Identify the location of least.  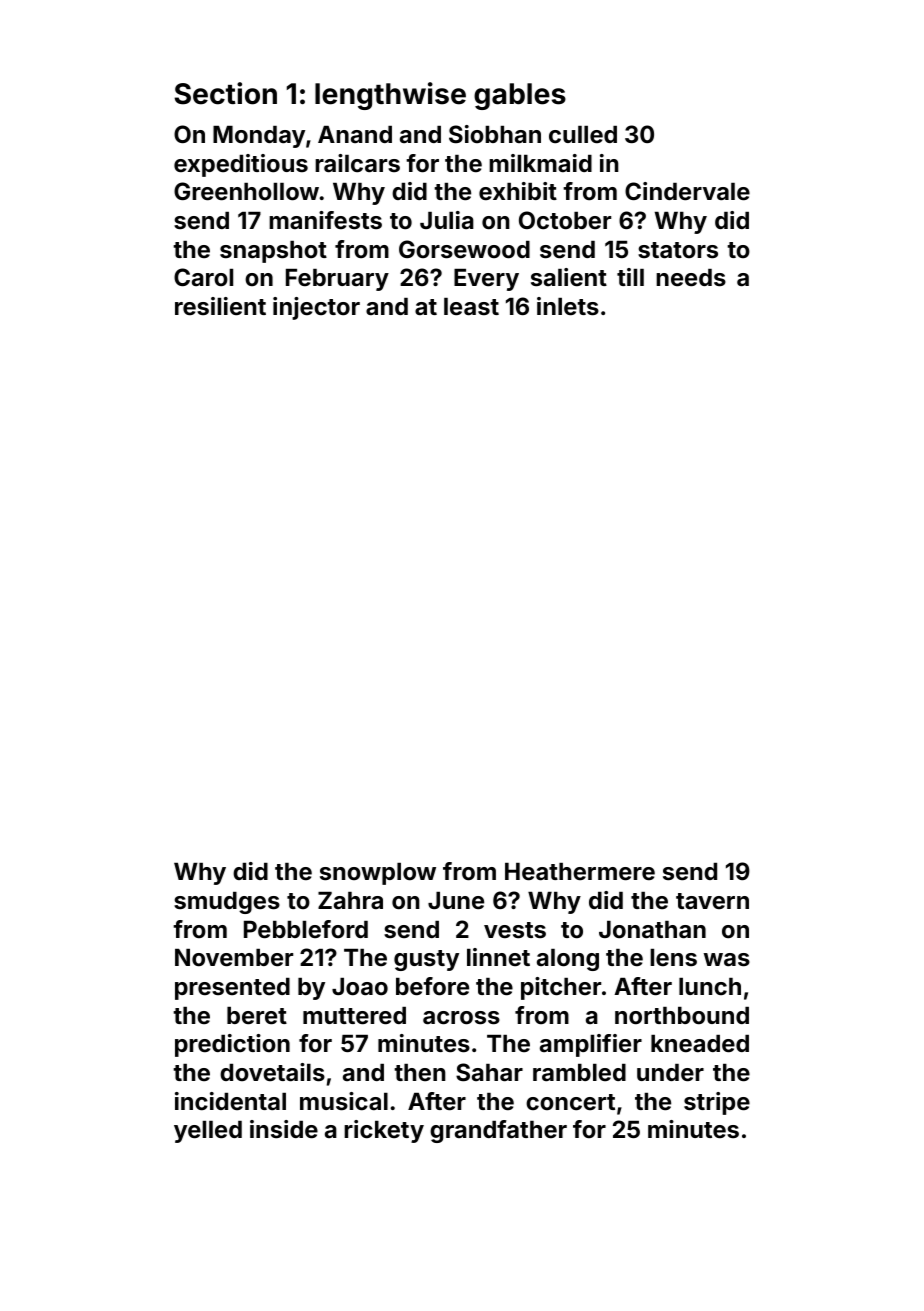
(471, 307).
